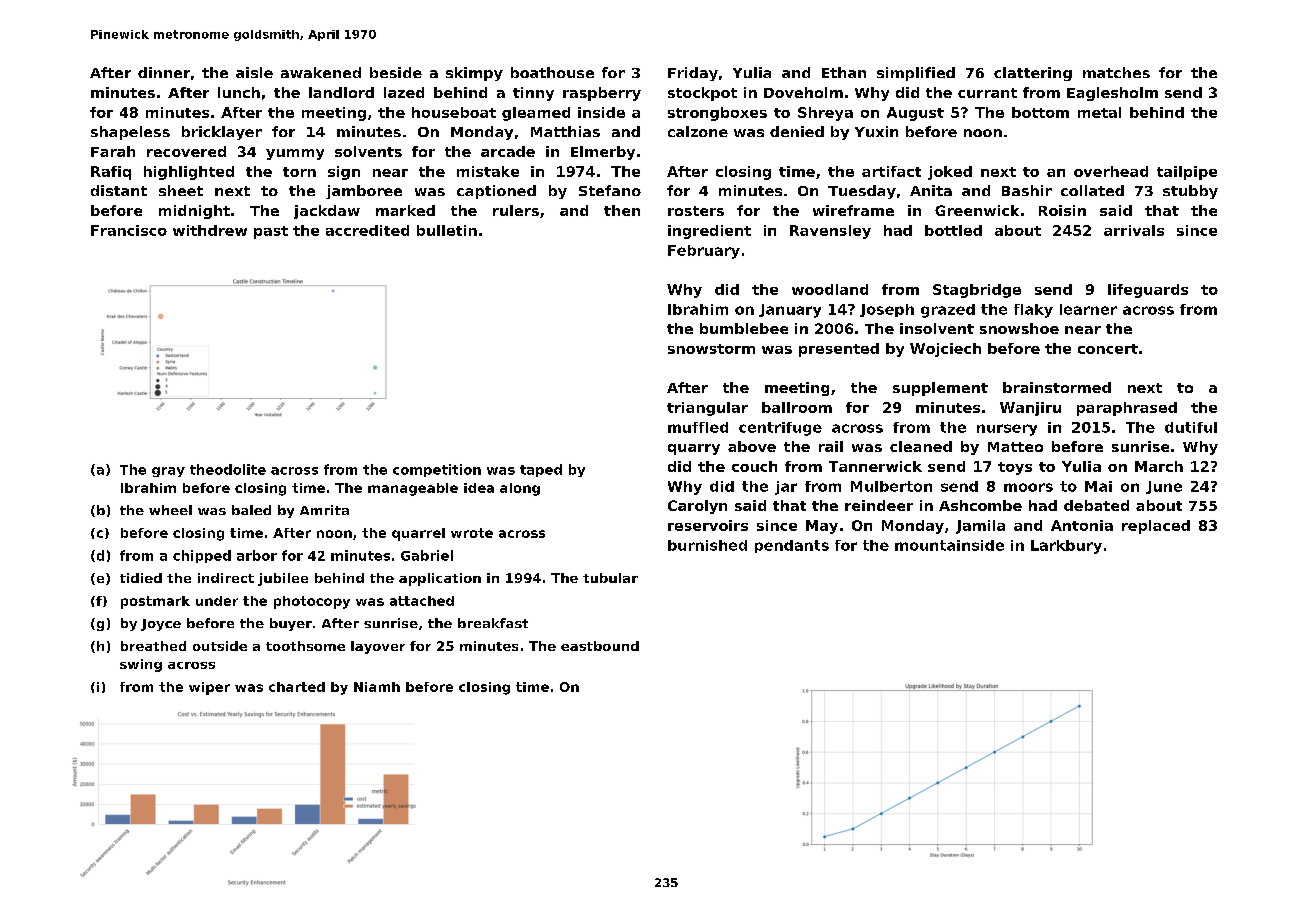  What do you see at coordinates (520, 489) in the page?
I see `along` at bounding box center [520, 489].
